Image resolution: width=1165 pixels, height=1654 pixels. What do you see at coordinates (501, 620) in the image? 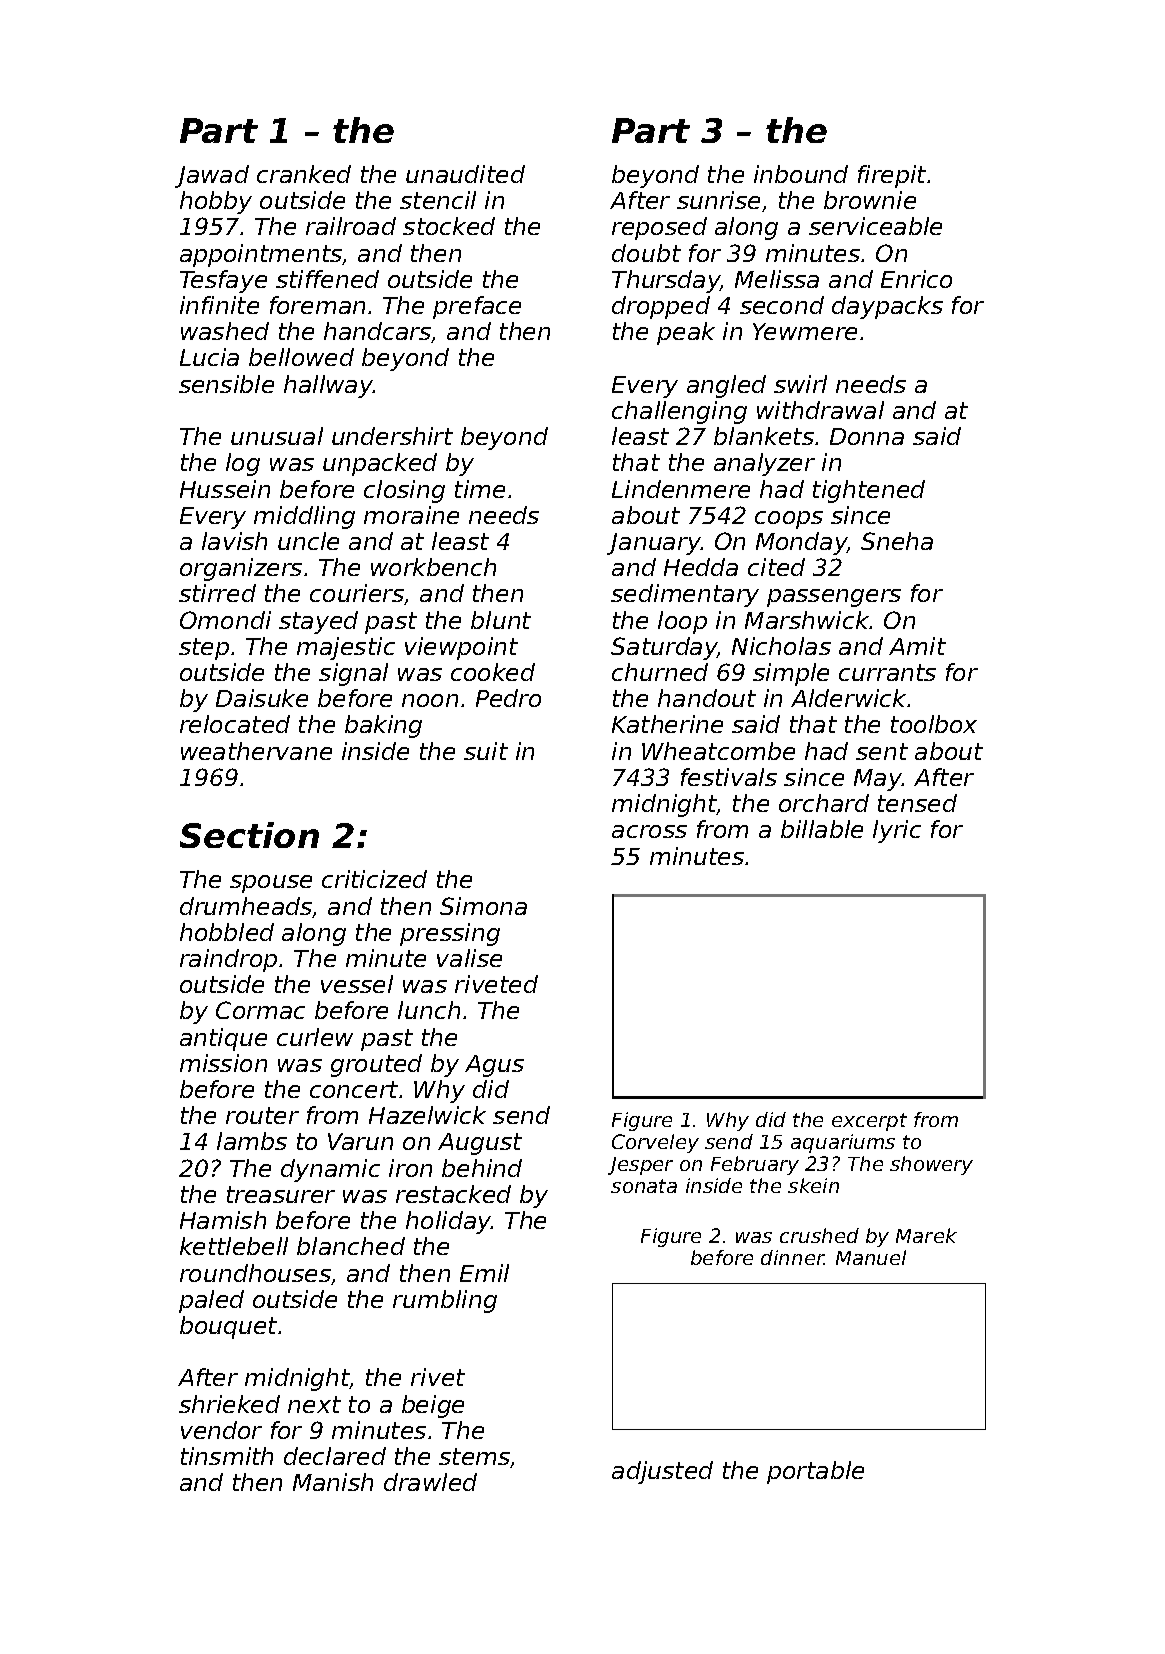
I see `blunt` at bounding box center [501, 620].
